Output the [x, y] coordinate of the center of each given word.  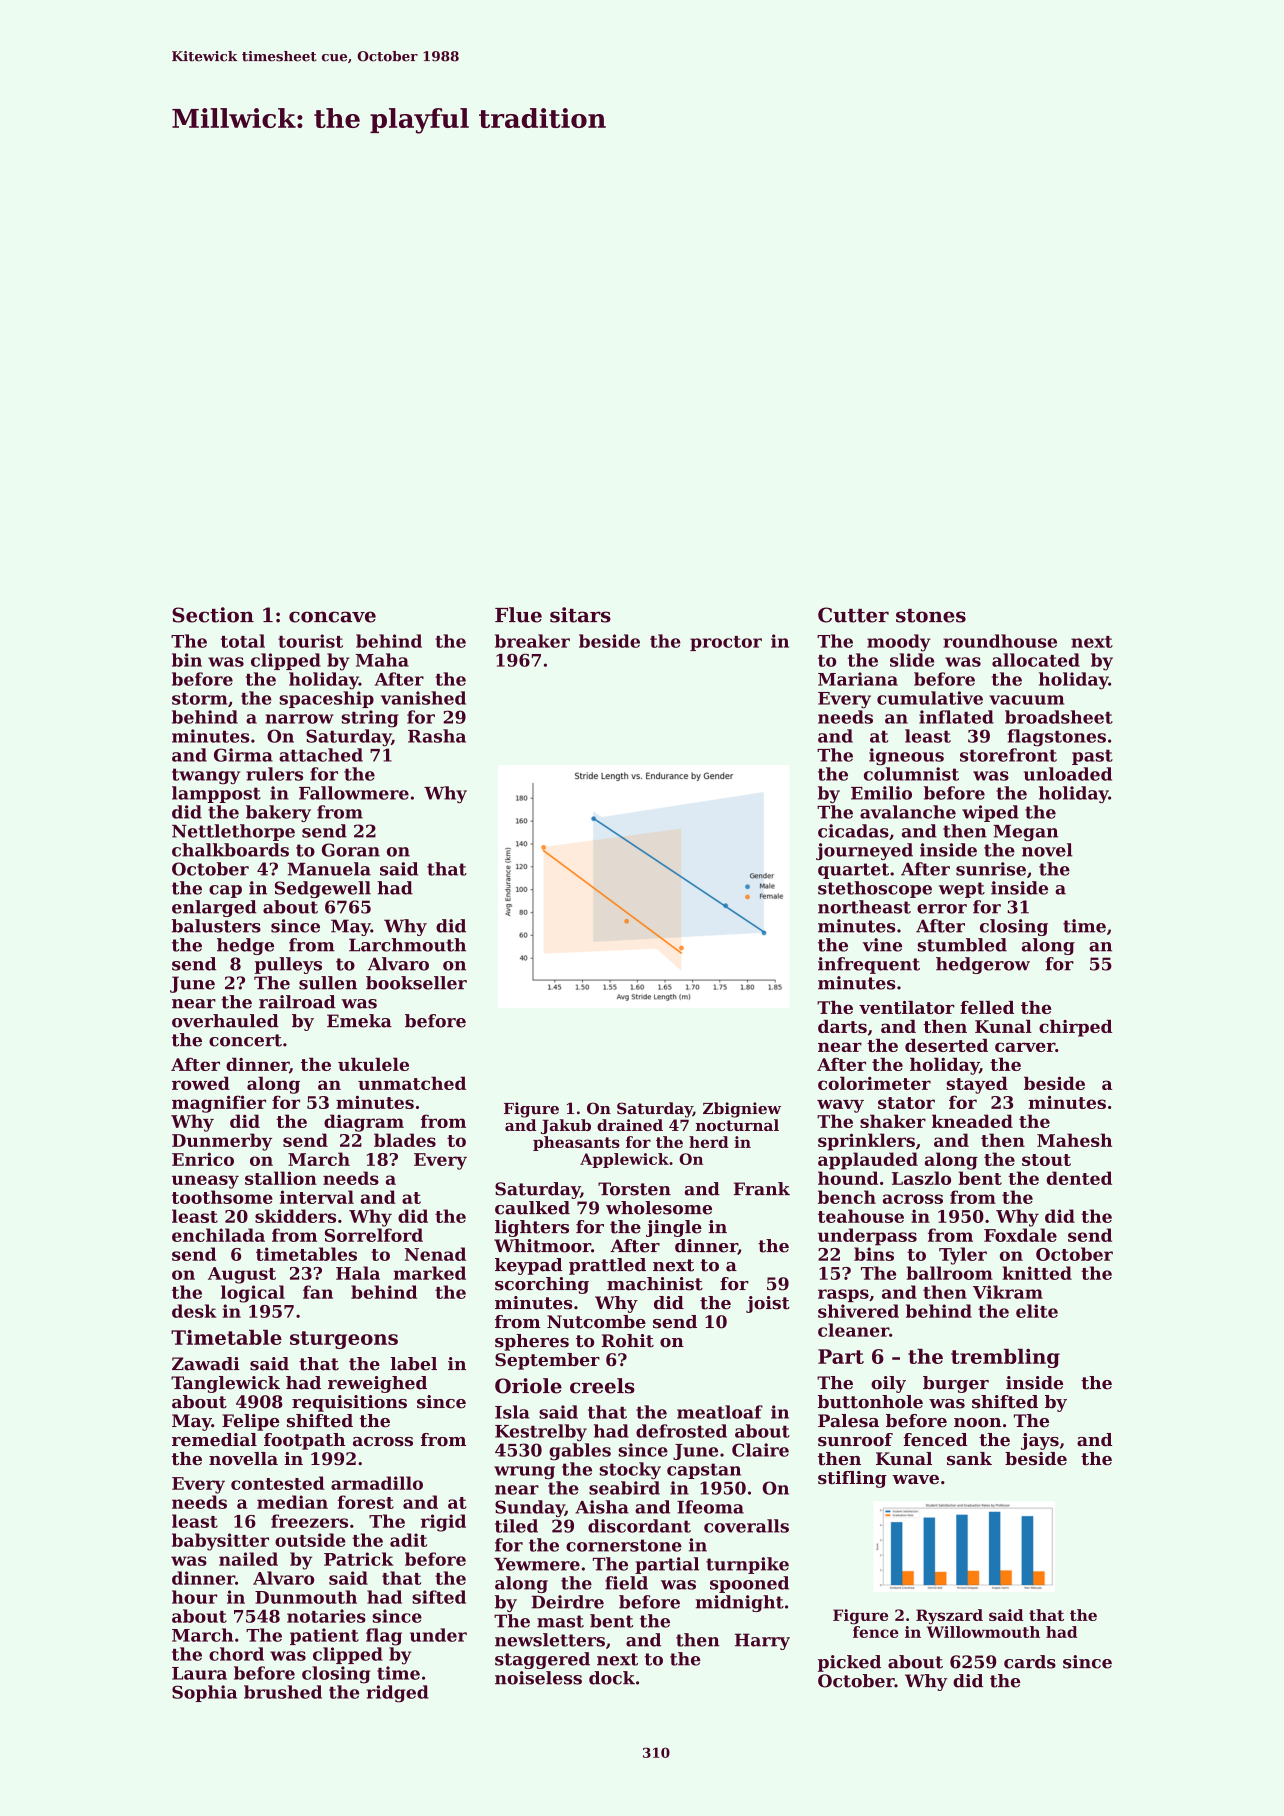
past [1092, 757]
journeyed [864, 851]
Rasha [437, 736]
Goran [351, 850]
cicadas [853, 831]
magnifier [219, 1104]
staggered [542, 1660]
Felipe [251, 1422]
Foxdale [1020, 1235]
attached [321, 755]
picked [849, 1663]
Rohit [627, 1341]
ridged [397, 1694]
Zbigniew [742, 1110]
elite [1037, 1311]
